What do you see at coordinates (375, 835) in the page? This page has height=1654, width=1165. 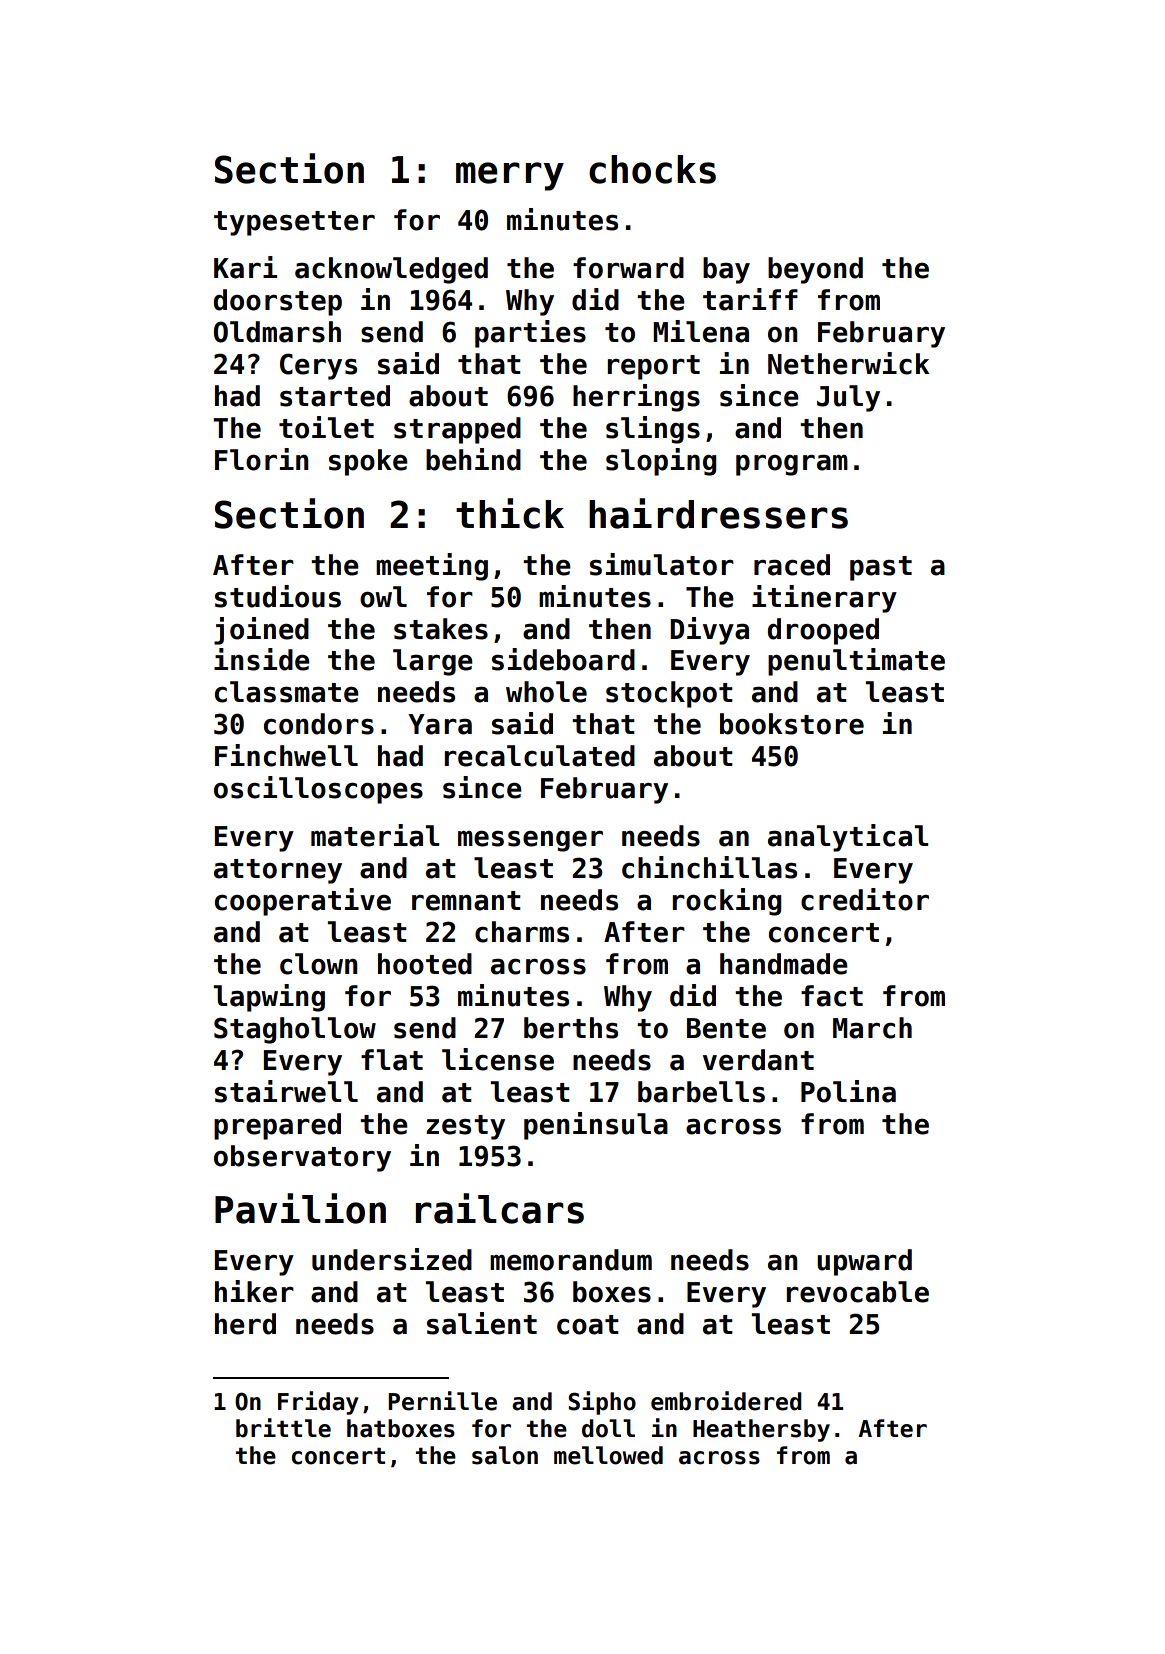 I see `material` at bounding box center [375, 835].
